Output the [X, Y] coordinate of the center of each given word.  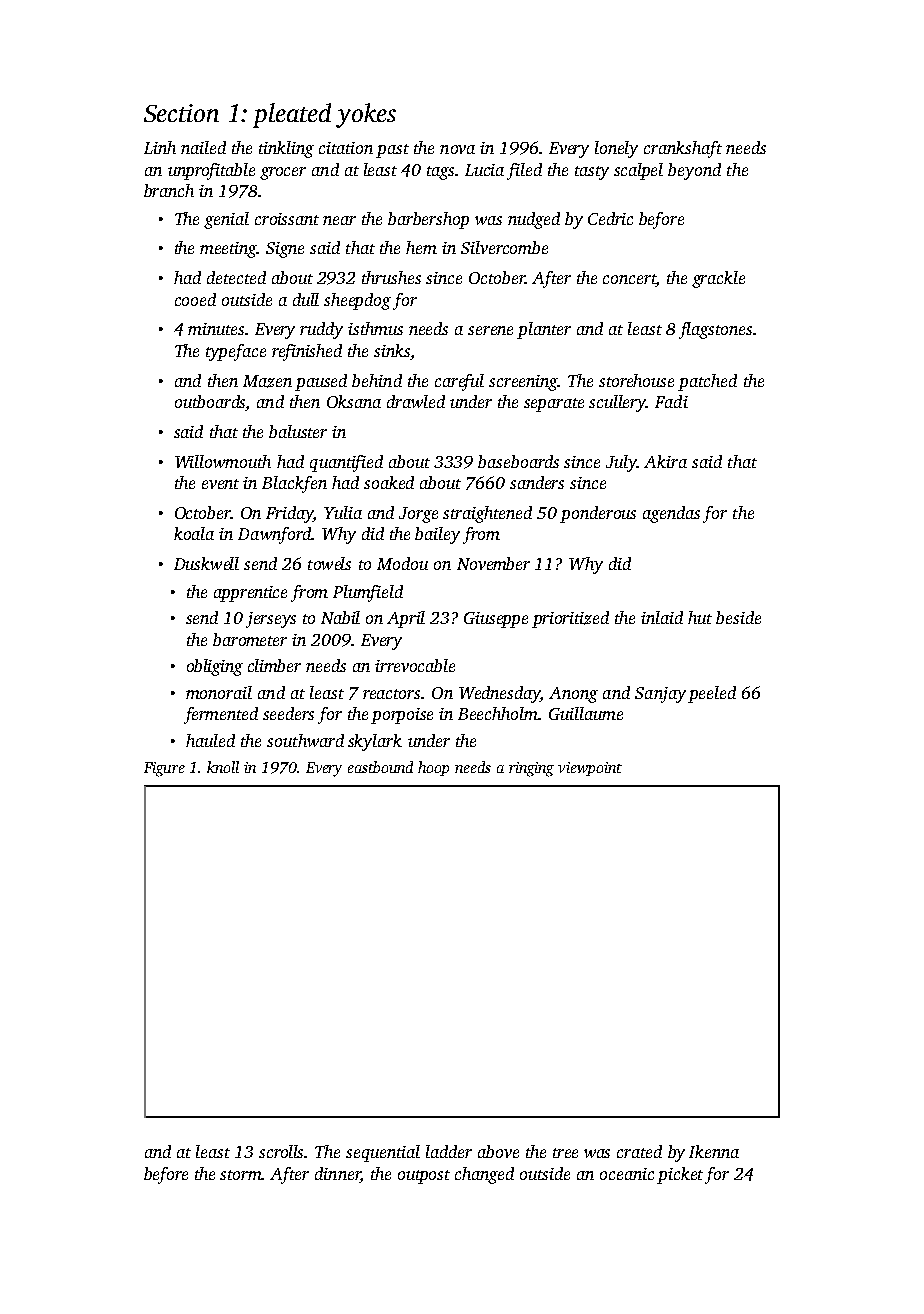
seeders [288, 713]
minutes [216, 329]
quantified [346, 463]
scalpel [638, 171]
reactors [391, 694]
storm [241, 1175]
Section [181, 113]
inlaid [662, 617]
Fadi [671, 401]
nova [457, 149]
